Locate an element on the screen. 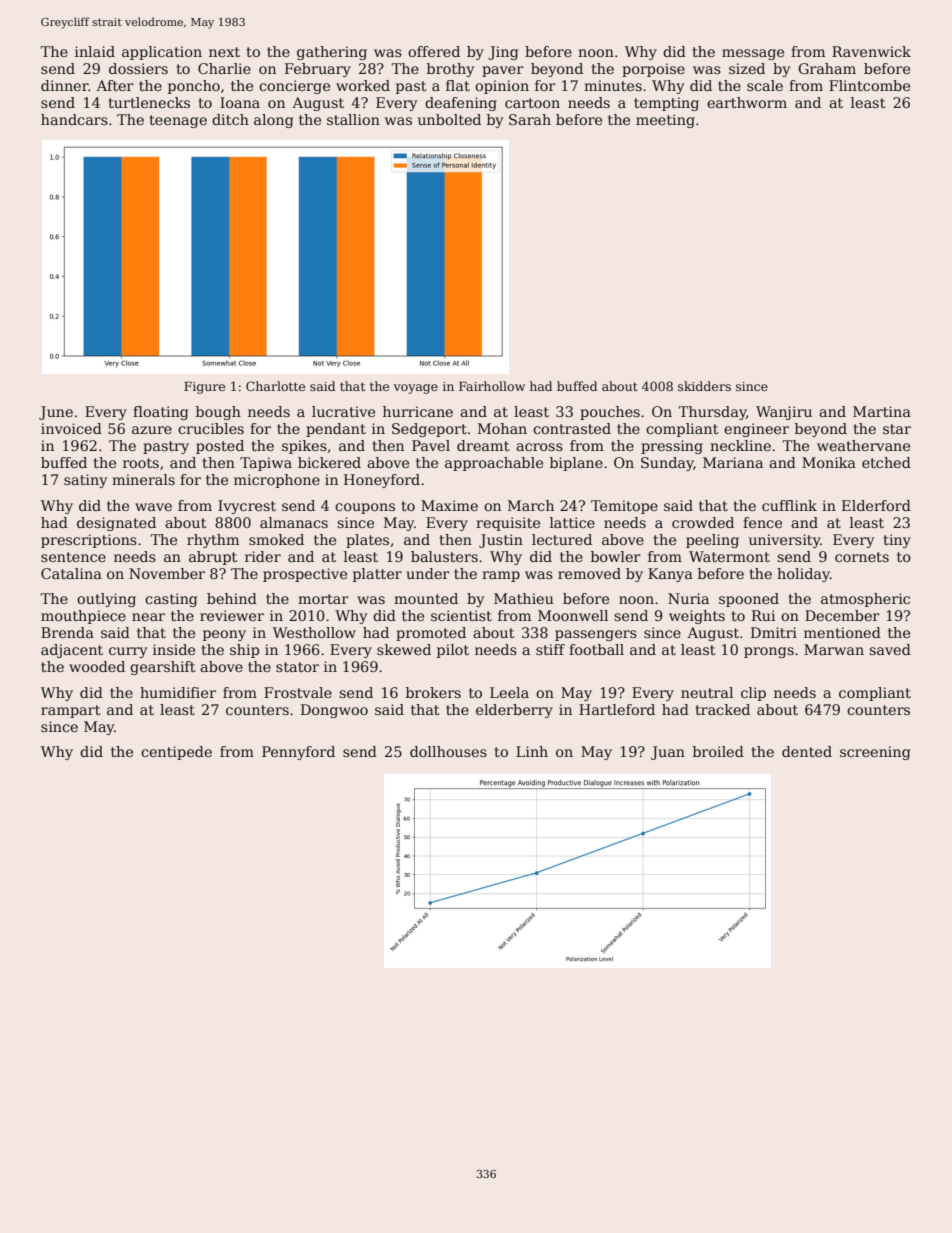 The image size is (952, 1233). Mariana is located at coordinates (733, 462).
